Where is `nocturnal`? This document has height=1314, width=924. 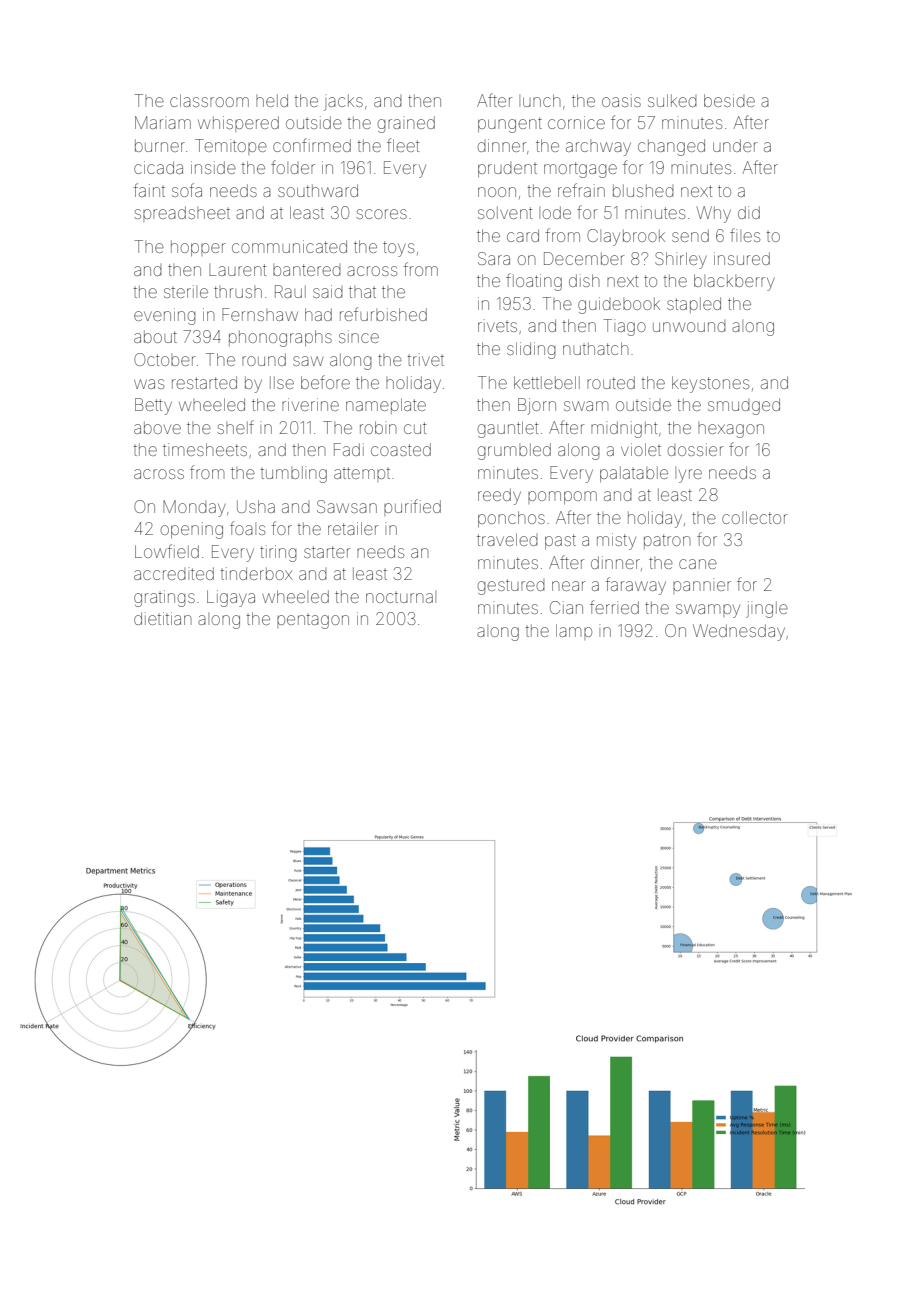 nocturnal is located at coordinates (401, 597).
